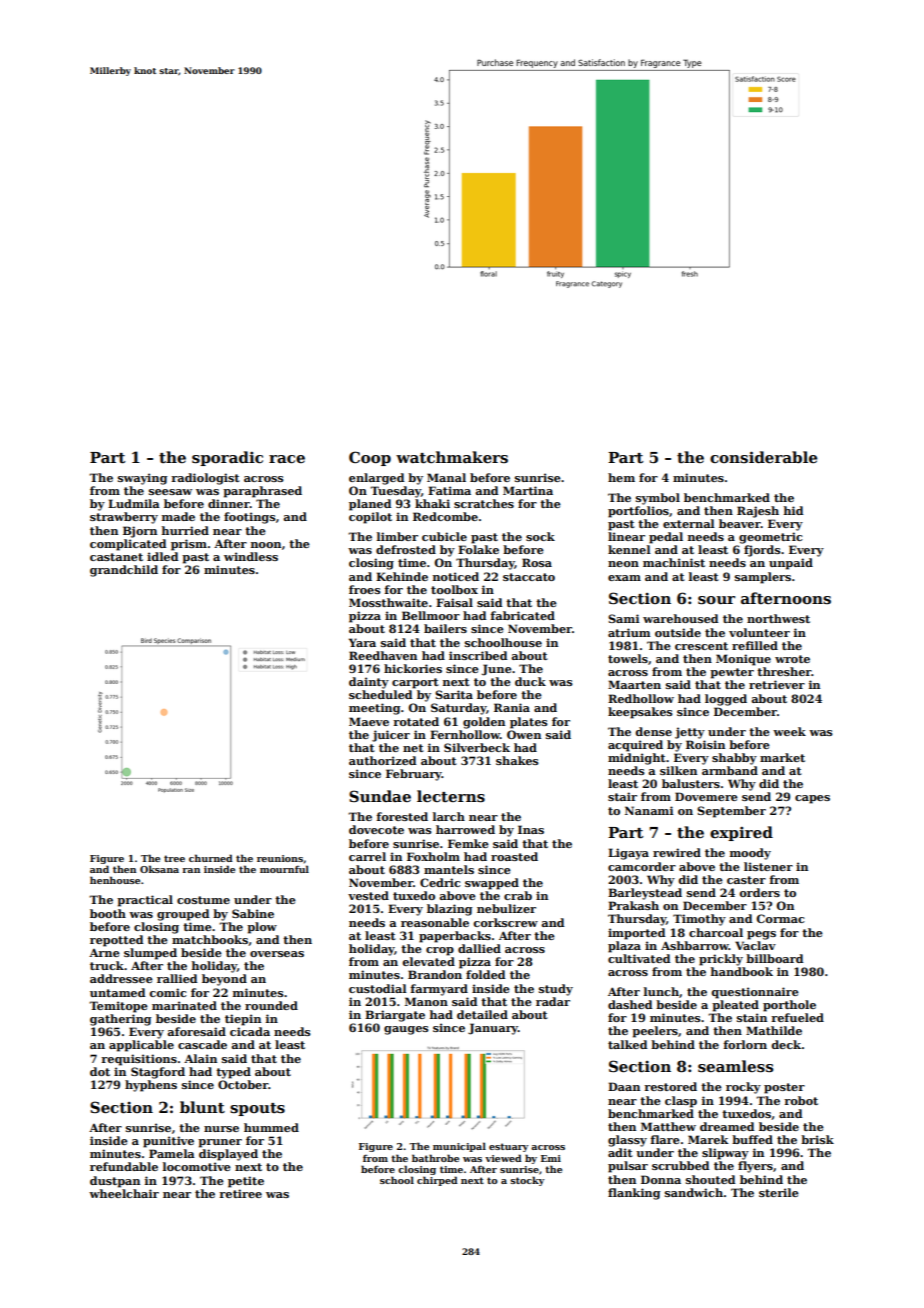 The width and height of the screenshot is (924, 1308). I want to click on Daan, so click(624, 1086).
